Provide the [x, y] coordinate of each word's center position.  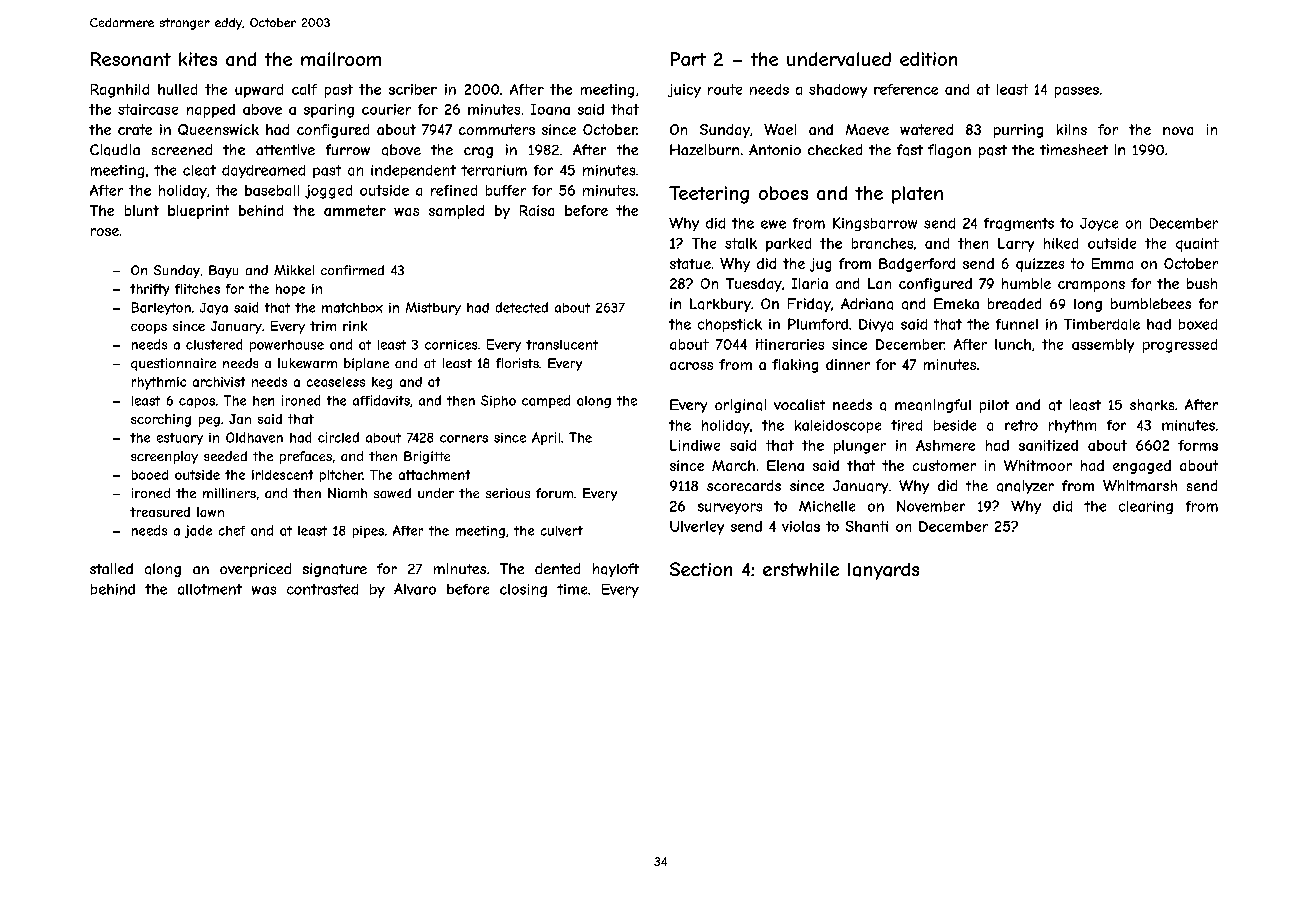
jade [198, 531]
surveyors [730, 508]
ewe [773, 224]
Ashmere [945, 445]
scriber [413, 89]
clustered [214, 344]
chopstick [730, 325]
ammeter [355, 210]
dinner [848, 364]
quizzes [1040, 265]
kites [198, 59]
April [546, 438]
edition [928, 59]
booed [150, 475]
